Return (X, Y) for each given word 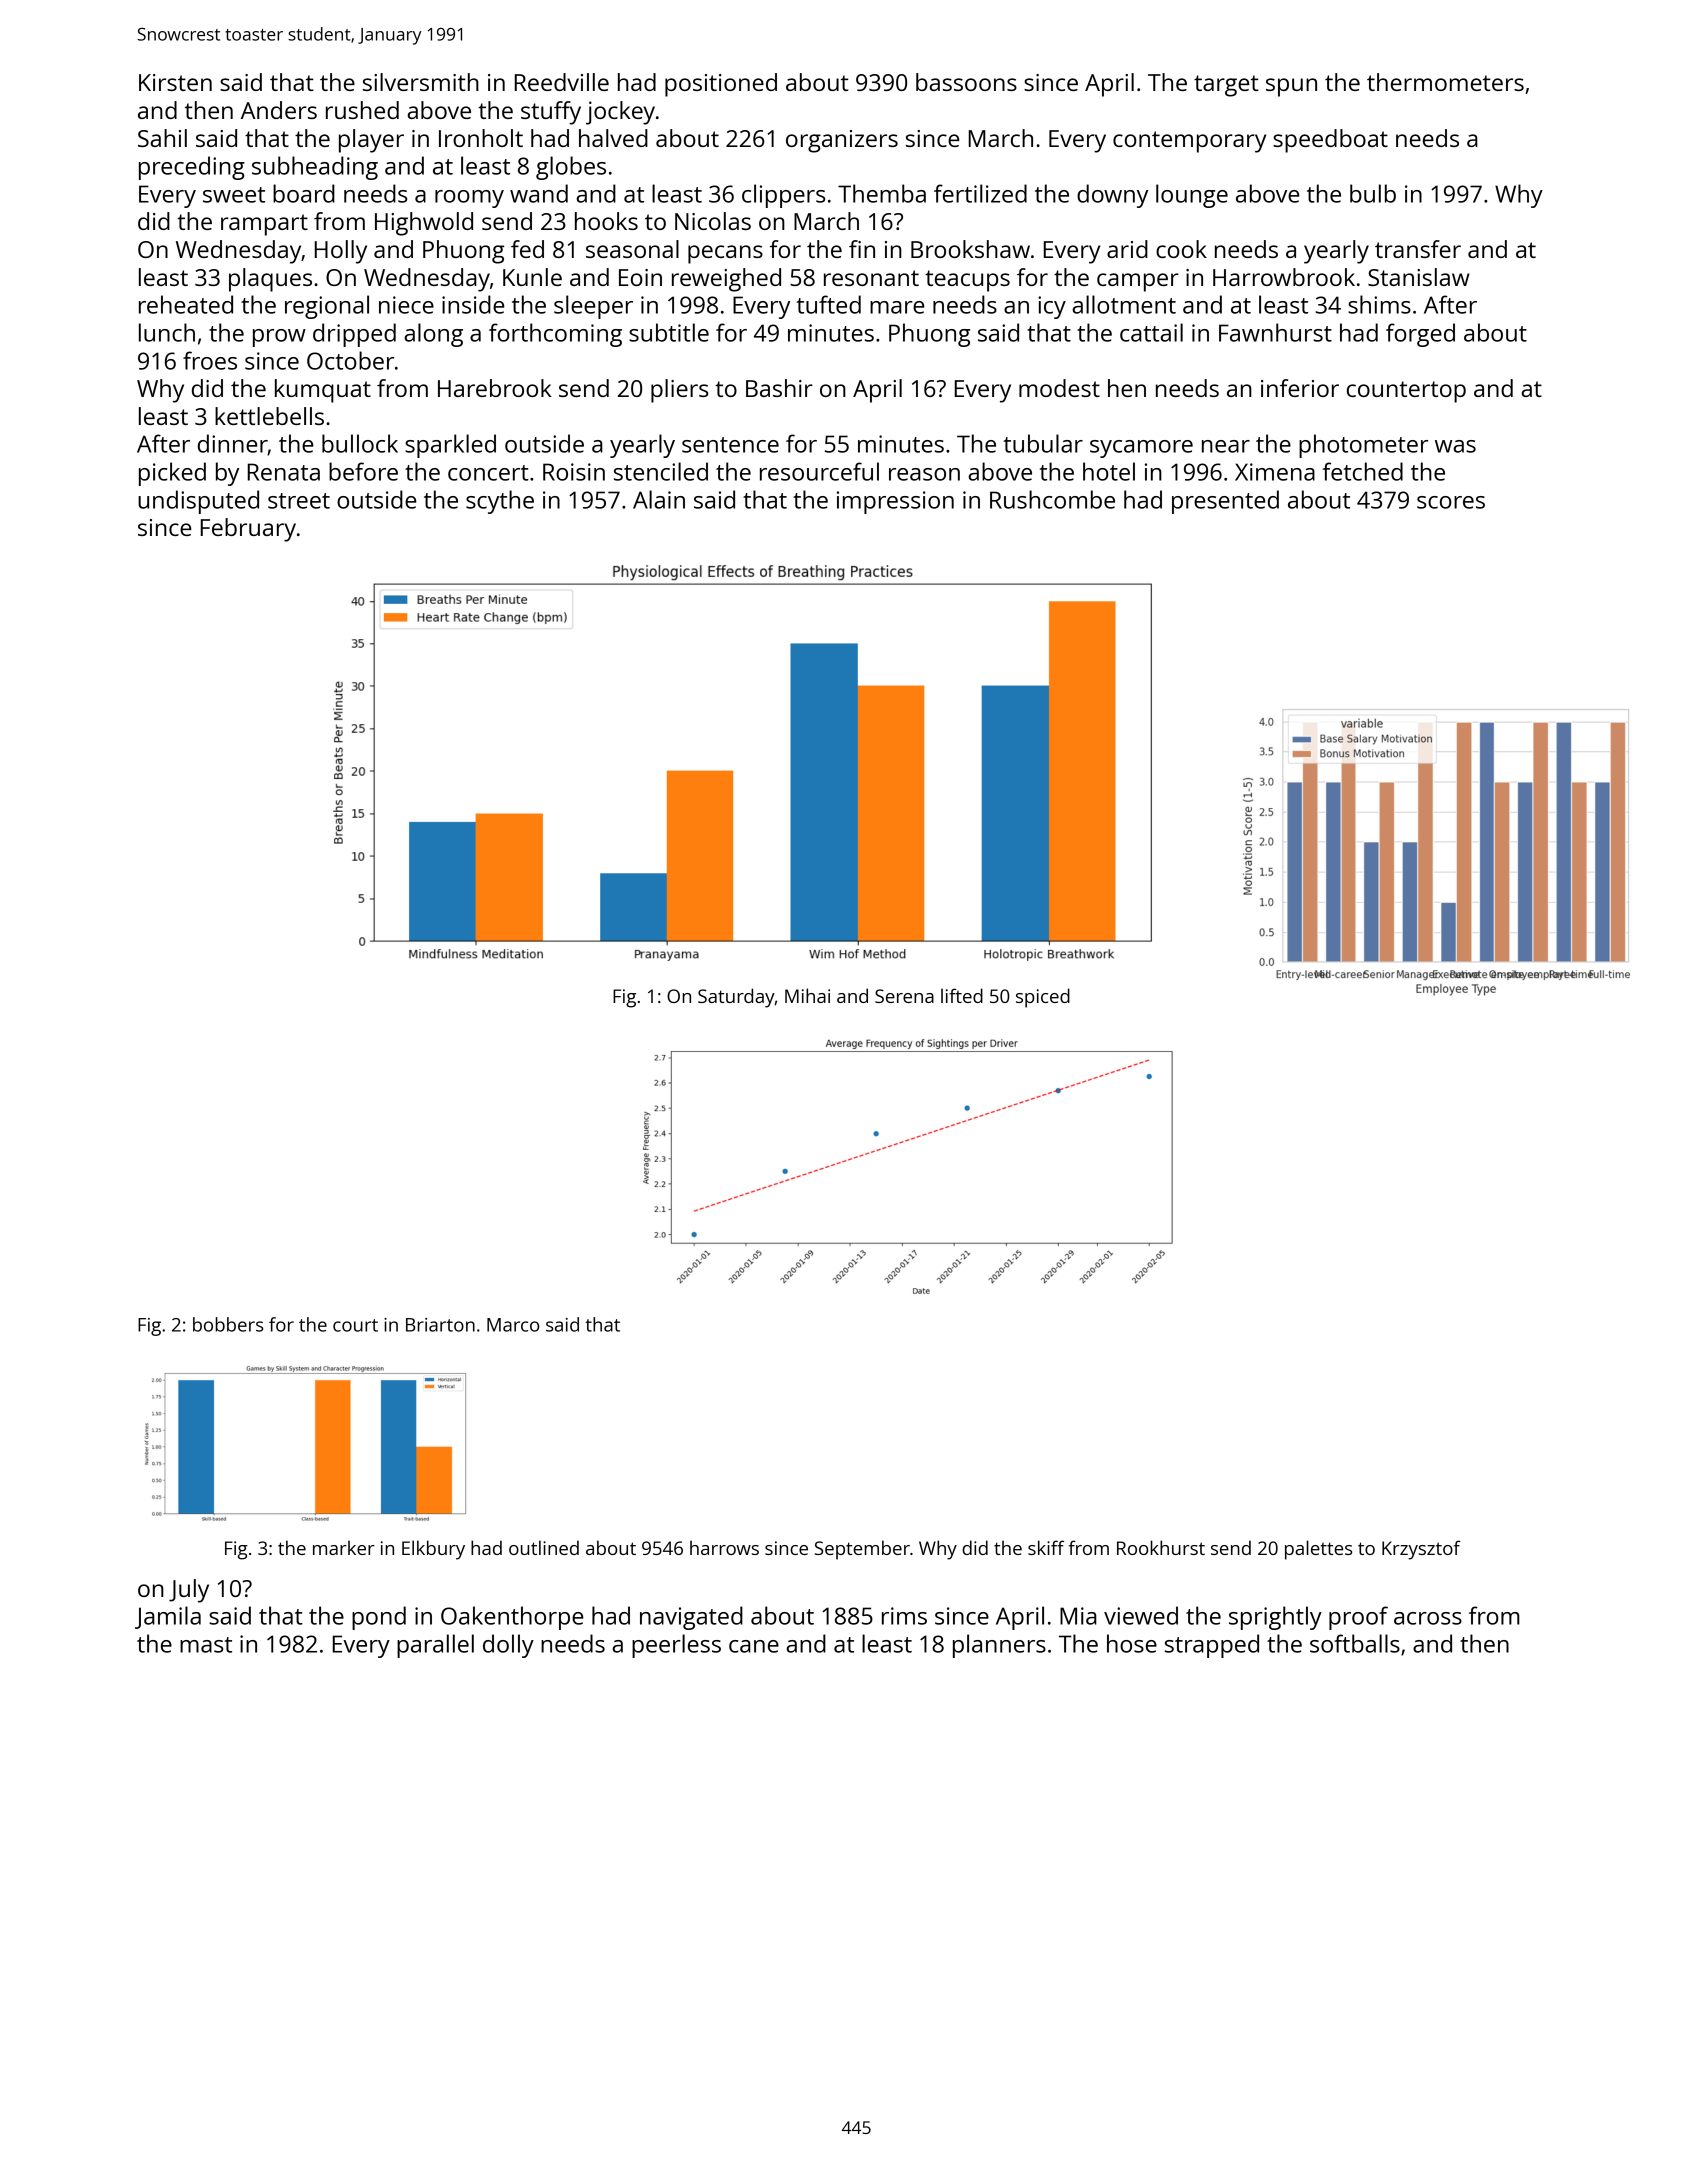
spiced (1043, 998)
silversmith (421, 82)
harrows (724, 1547)
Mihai (807, 995)
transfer (1418, 249)
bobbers (228, 1324)
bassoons (966, 82)
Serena (904, 996)
